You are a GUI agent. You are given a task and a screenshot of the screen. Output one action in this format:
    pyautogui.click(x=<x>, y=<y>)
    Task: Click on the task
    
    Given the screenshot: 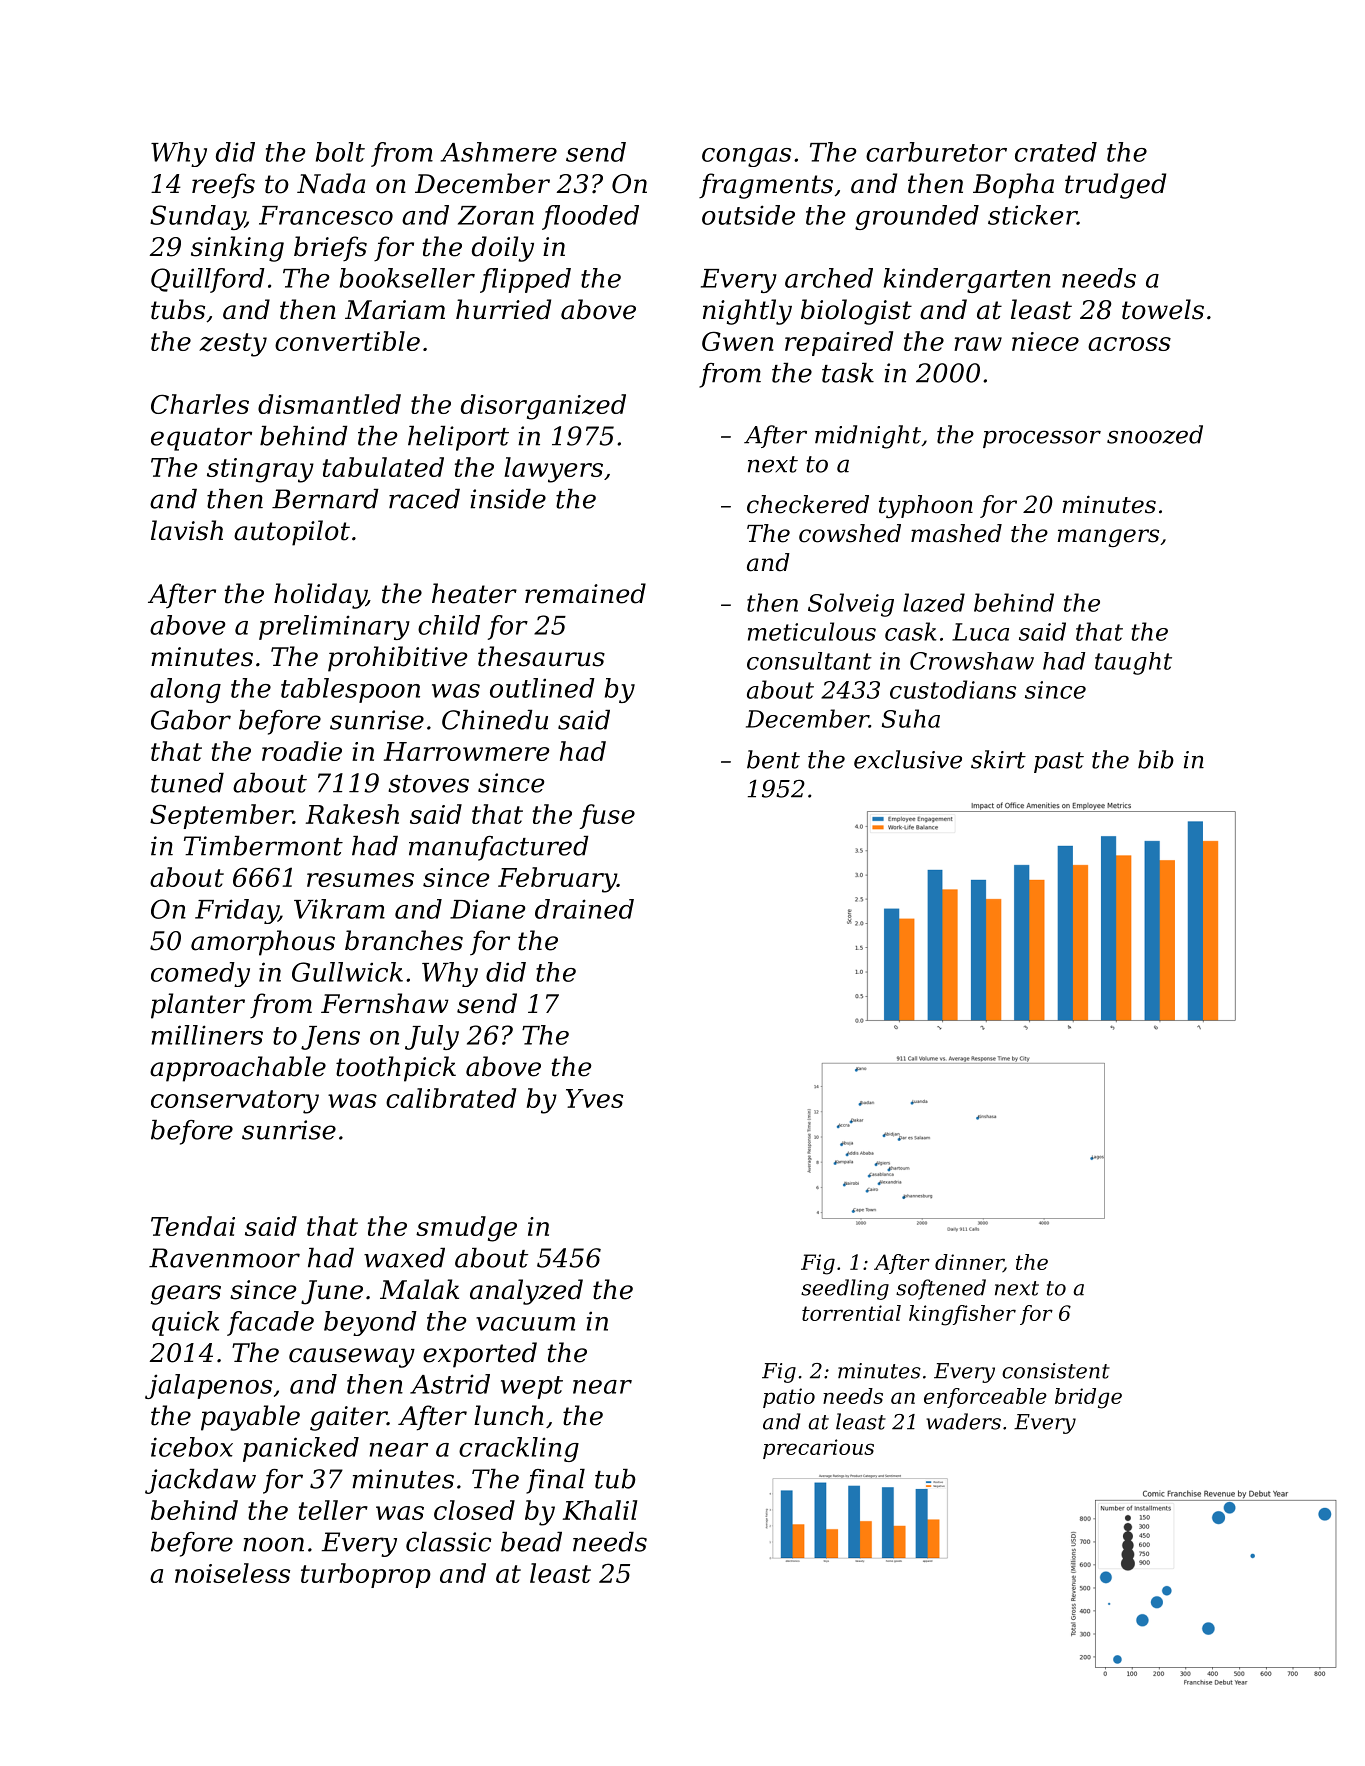 What is the action you would take?
    pyautogui.click(x=848, y=373)
